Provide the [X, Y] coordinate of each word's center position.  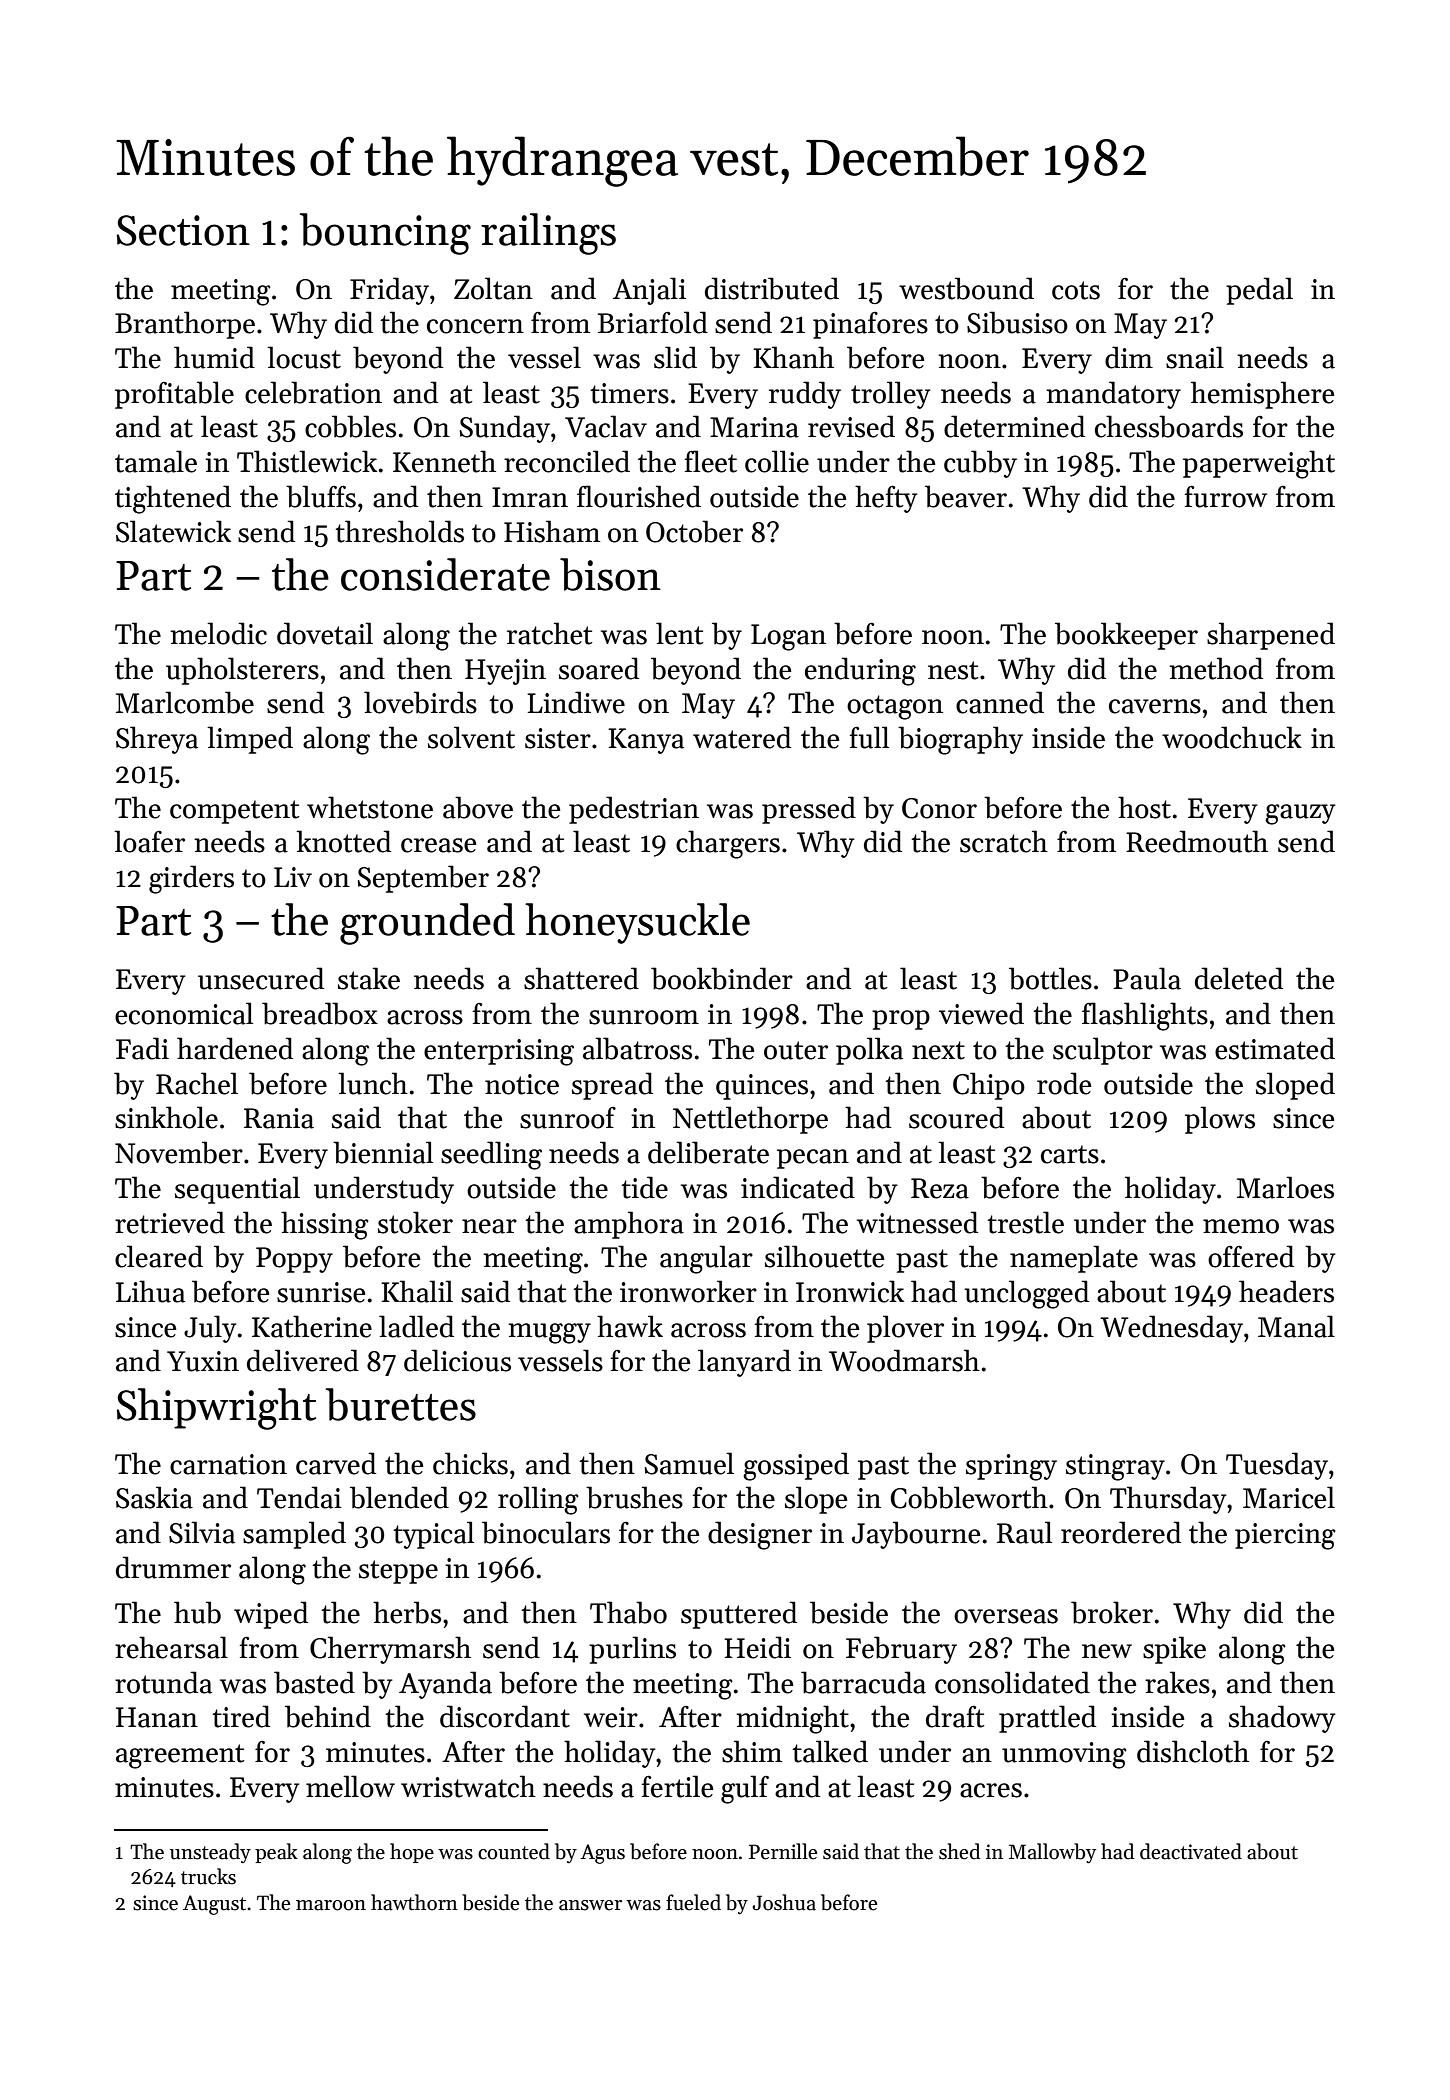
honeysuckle [637, 923]
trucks [208, 1876]
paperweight [1259, 464]
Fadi [142, 1048]
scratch [1004, 841]
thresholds [400, 531]
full [869, 737]
